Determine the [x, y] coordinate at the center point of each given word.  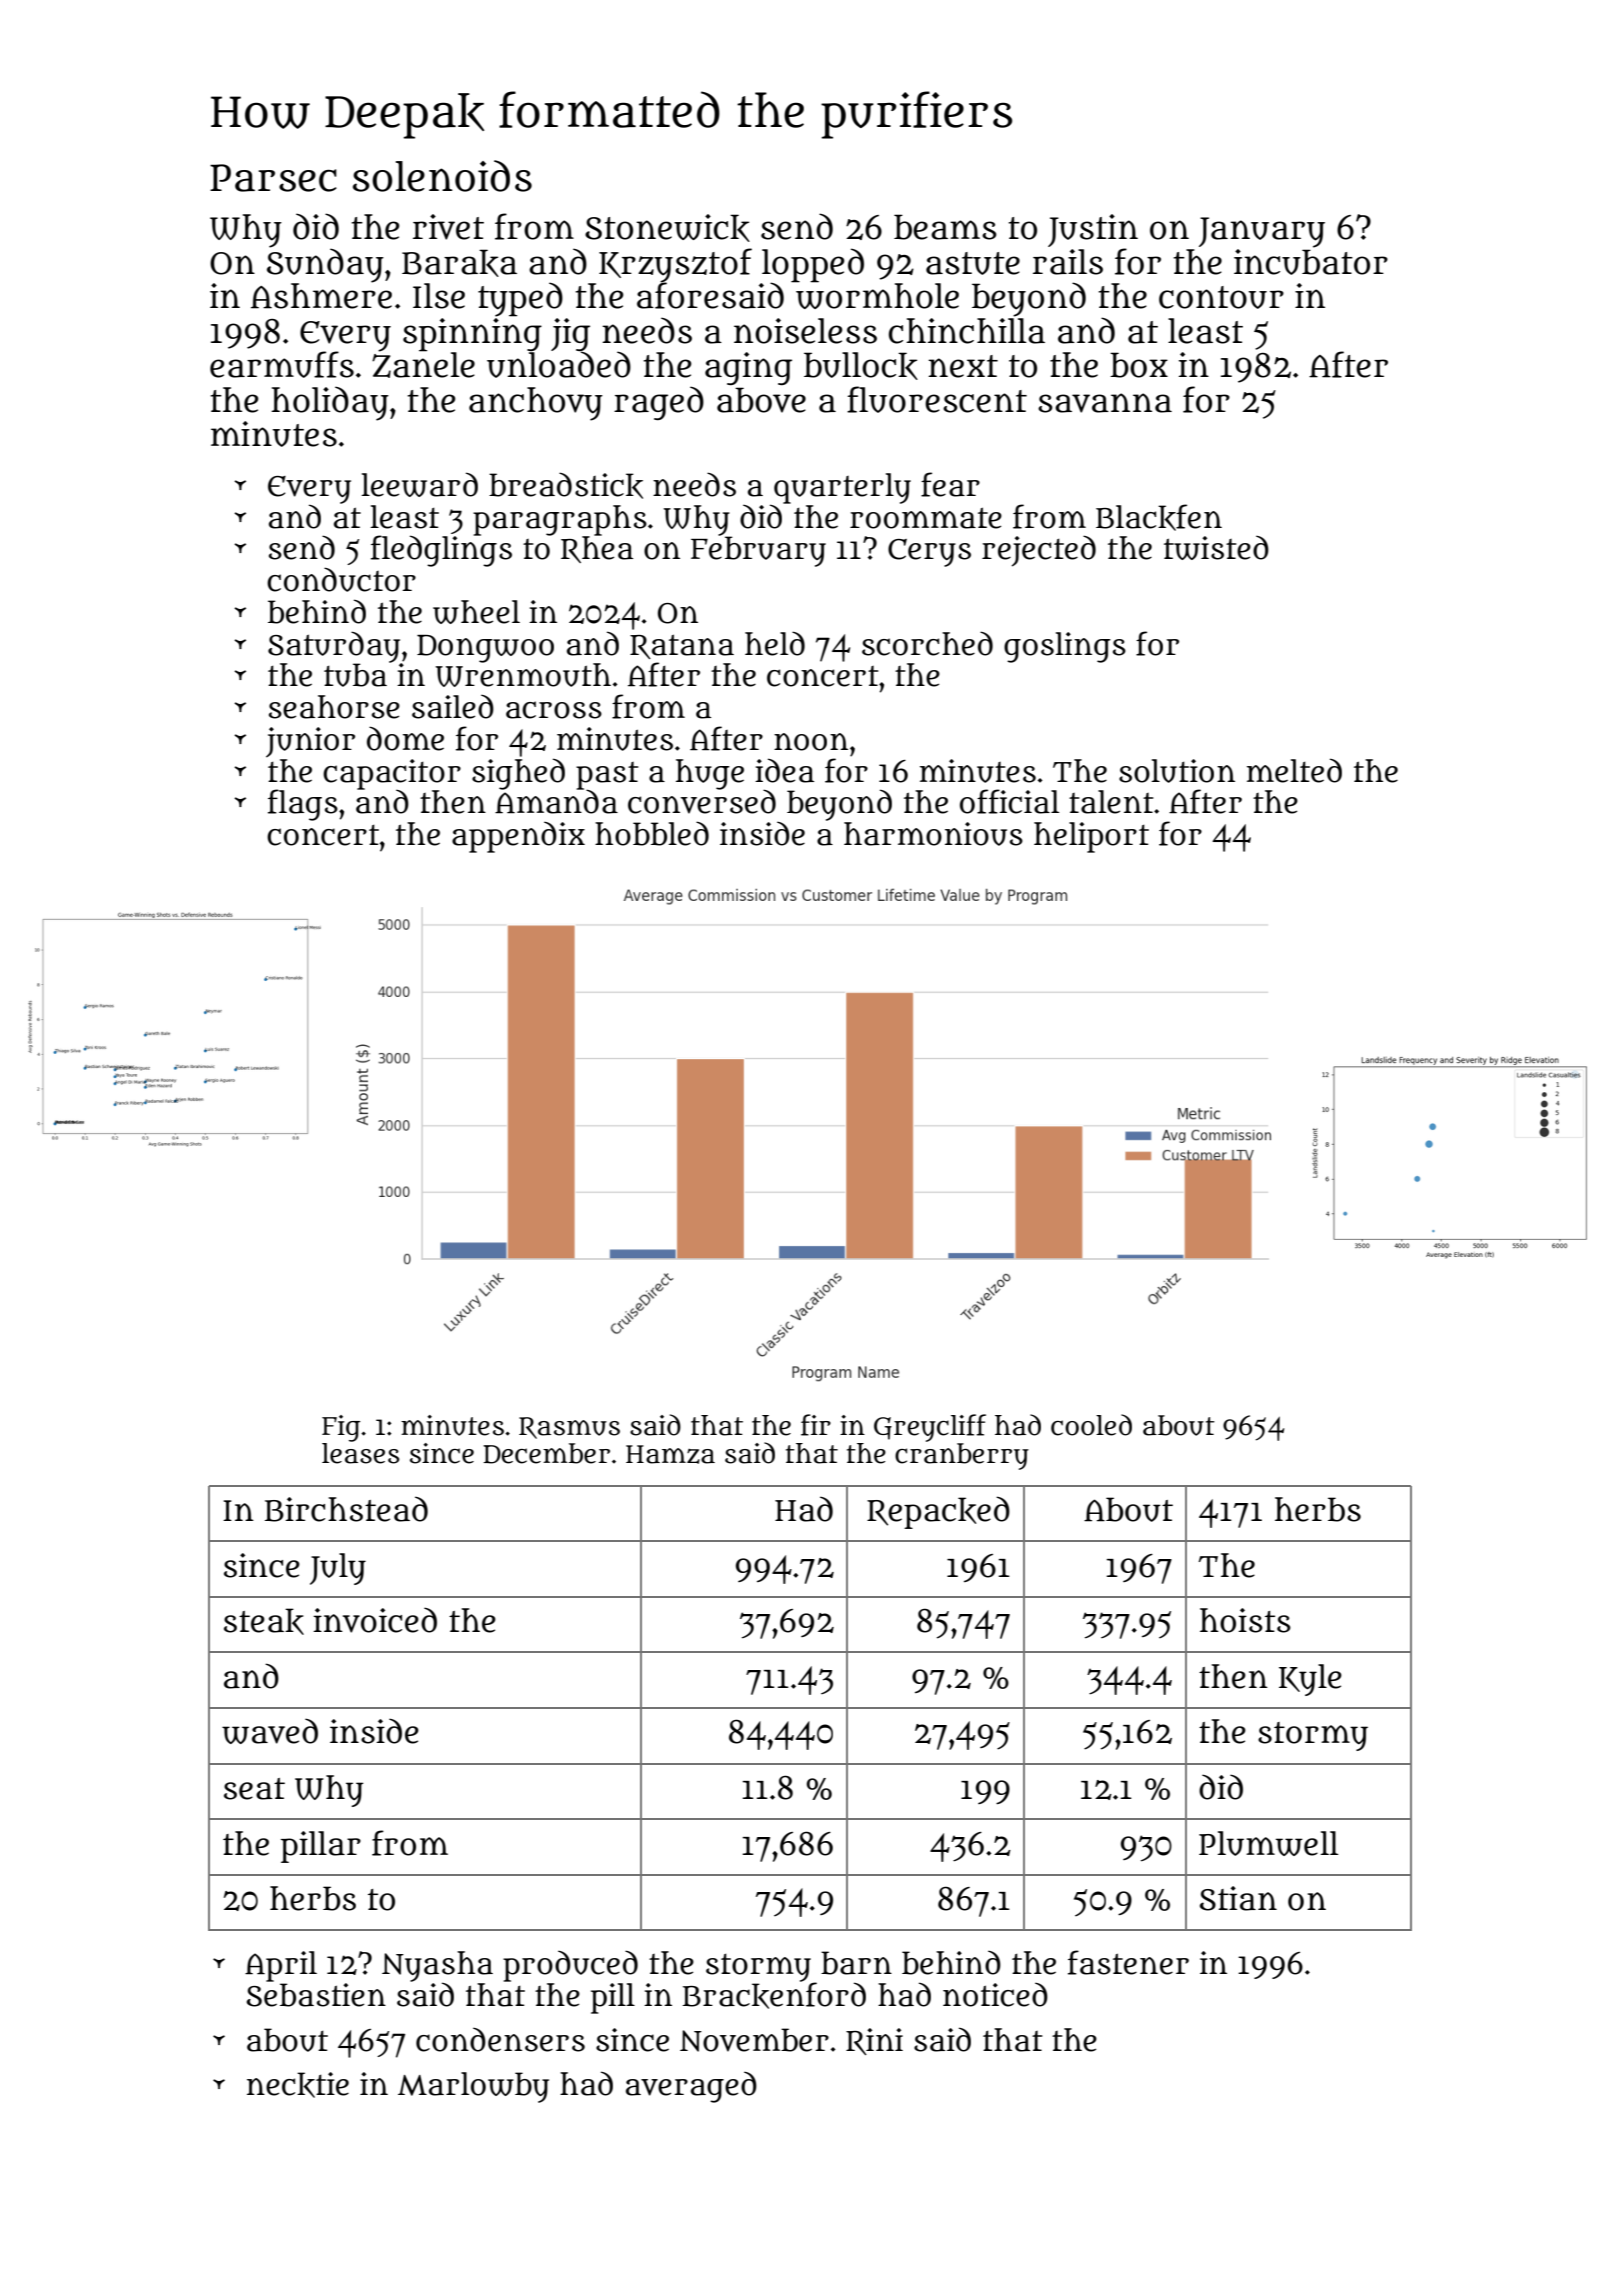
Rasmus [569, 1428]
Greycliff [930, 1428]
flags [303, 805]
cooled [1091, 1425]
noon [811, 742]
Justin [1093, 230]
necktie [298, 2085]
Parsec [273, 178]
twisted [1216, 548]
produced [570, 1966]
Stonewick [667, 228]
